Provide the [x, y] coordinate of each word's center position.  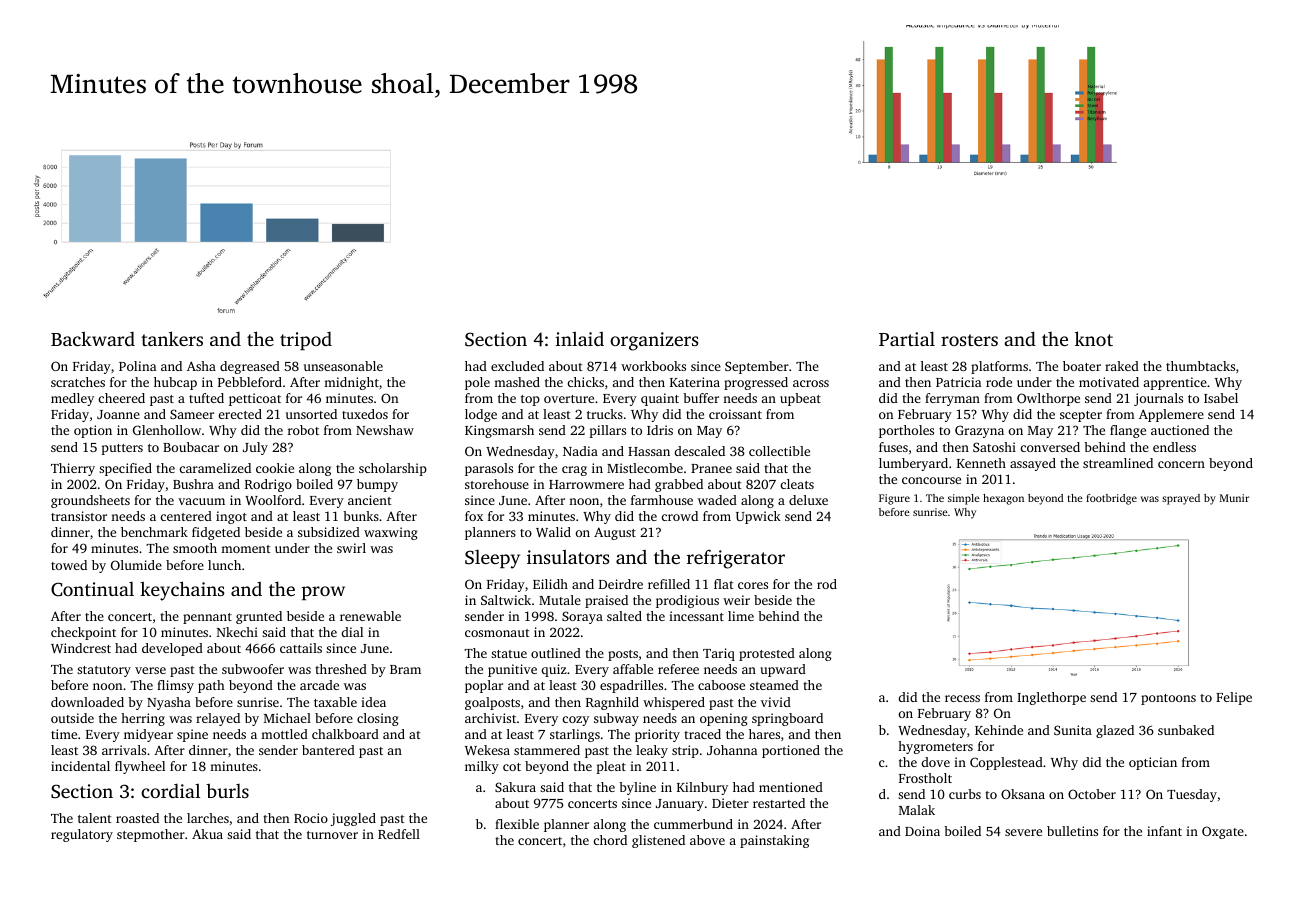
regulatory [82, 835]
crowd [680, 516]
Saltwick [506, 600]
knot [1094, 338]
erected [240, 414]
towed [69, 565]
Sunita [1073, 730]
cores [753, 585]
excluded [517, 366]
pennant [207, 618]
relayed [218, 719]
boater [1082, 366]
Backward [93, 338]
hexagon [1003, 499]
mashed [517, 382]
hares [764, 734]
